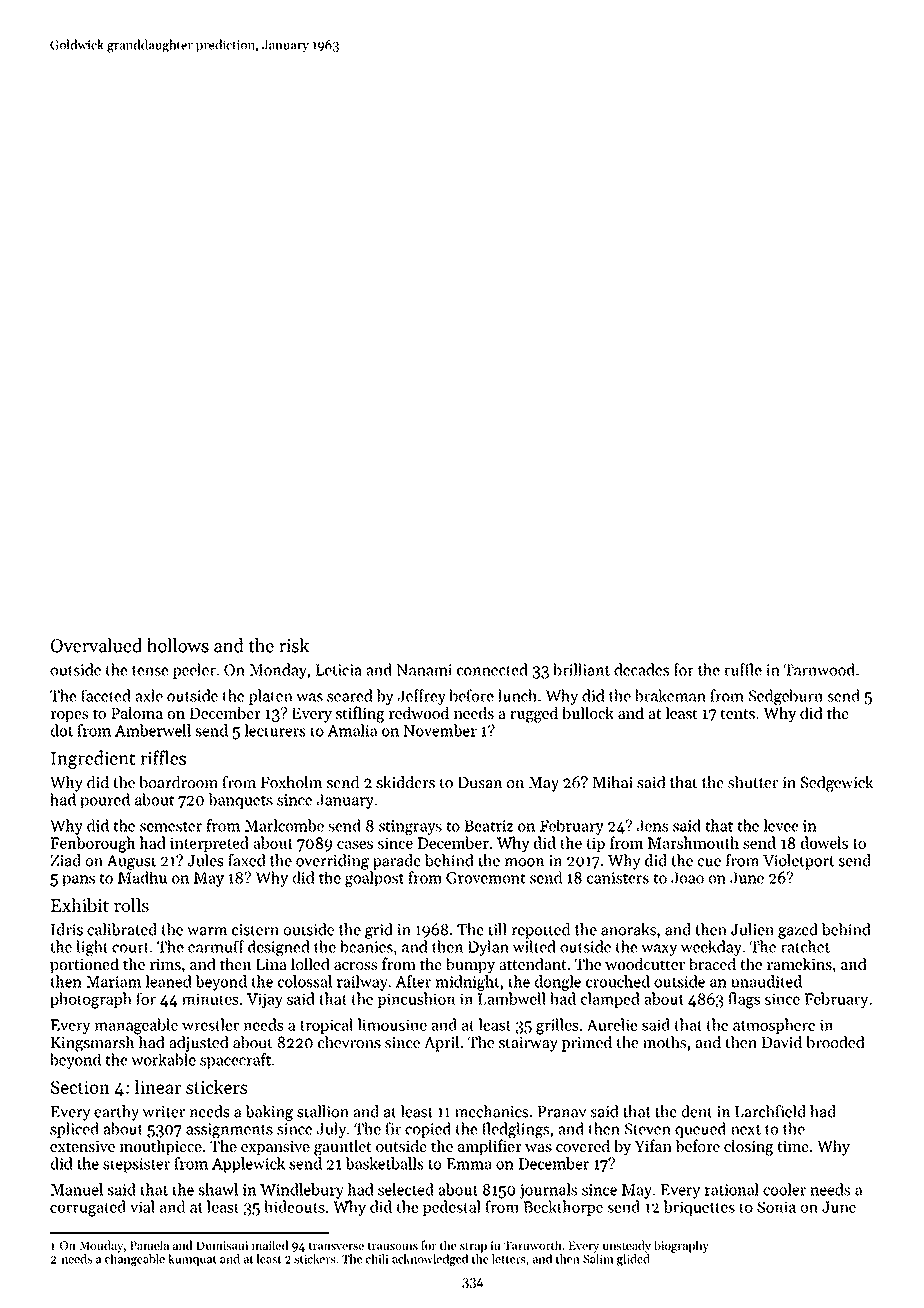 This page has height=1308, width=924. What do you see at coordinates (492, 669) in the page?
I see `connected` at bounding box center [492, 669].
